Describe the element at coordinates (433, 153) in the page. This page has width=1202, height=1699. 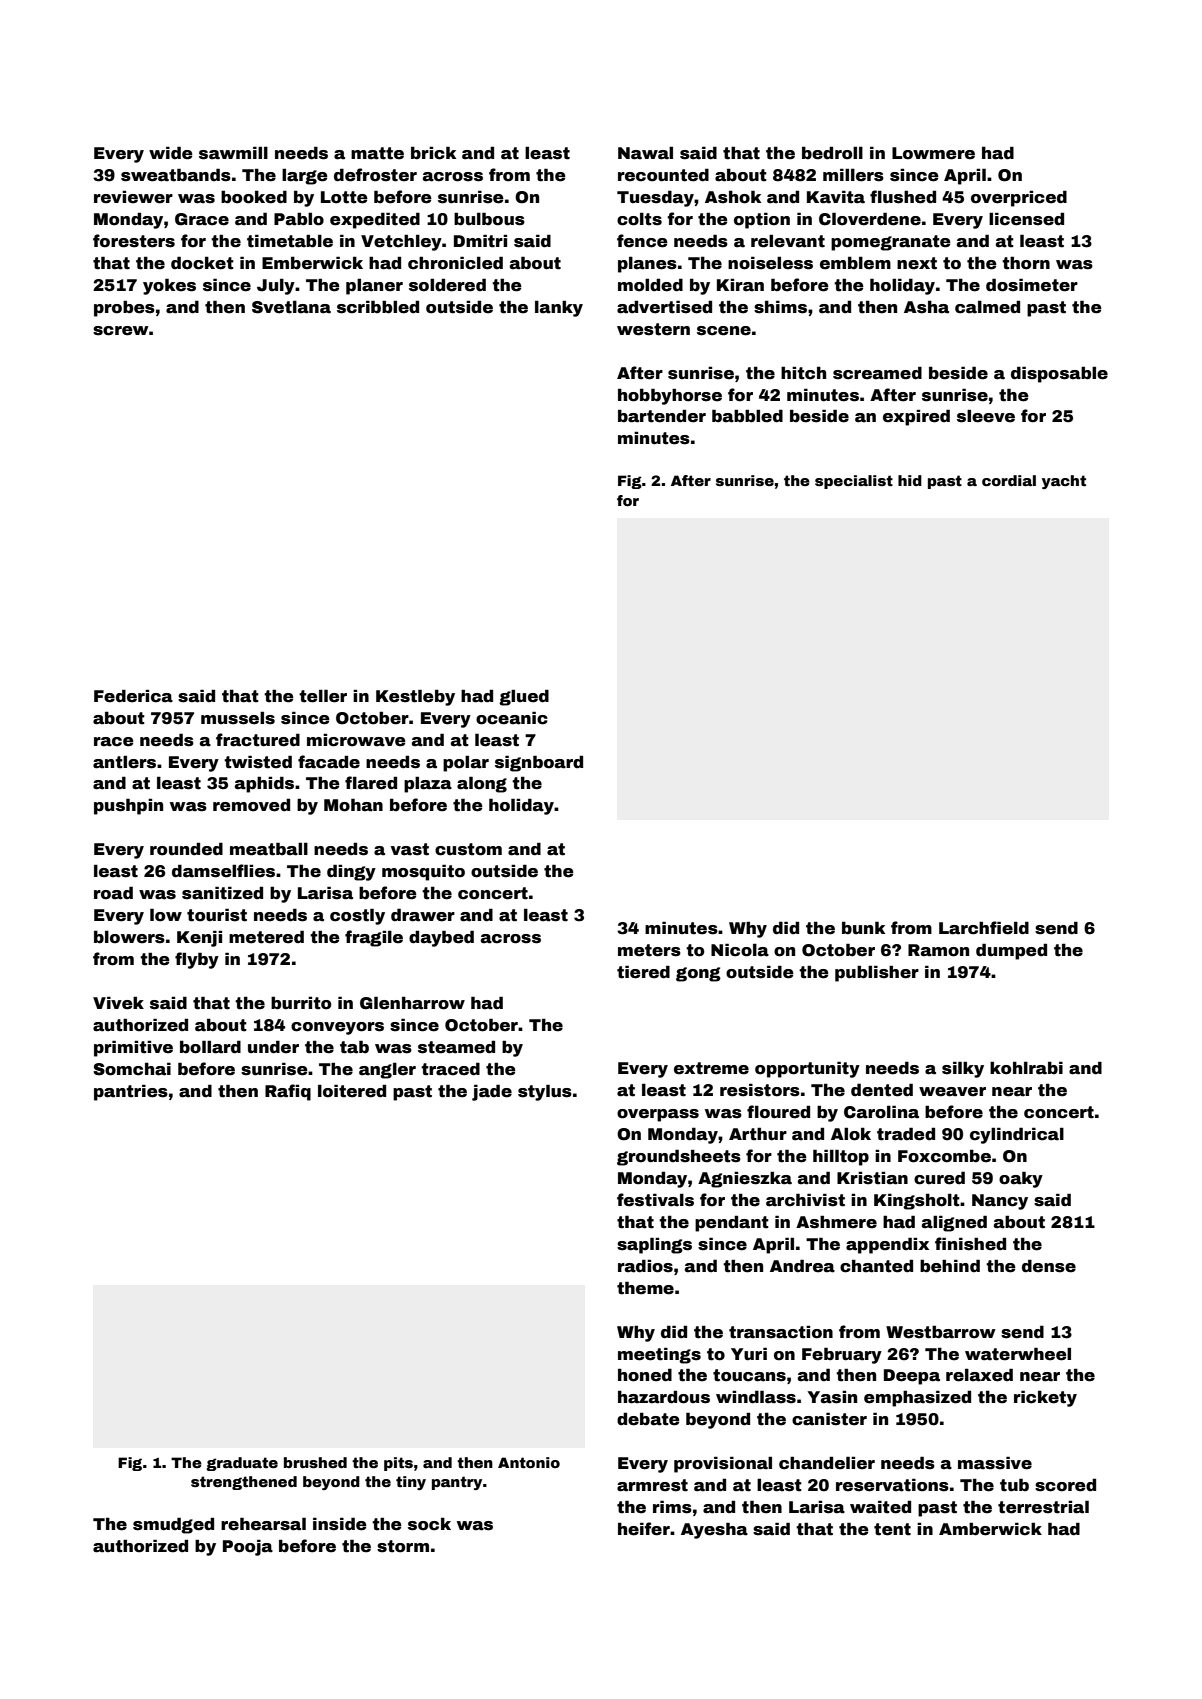
I see `brick` at that location.
